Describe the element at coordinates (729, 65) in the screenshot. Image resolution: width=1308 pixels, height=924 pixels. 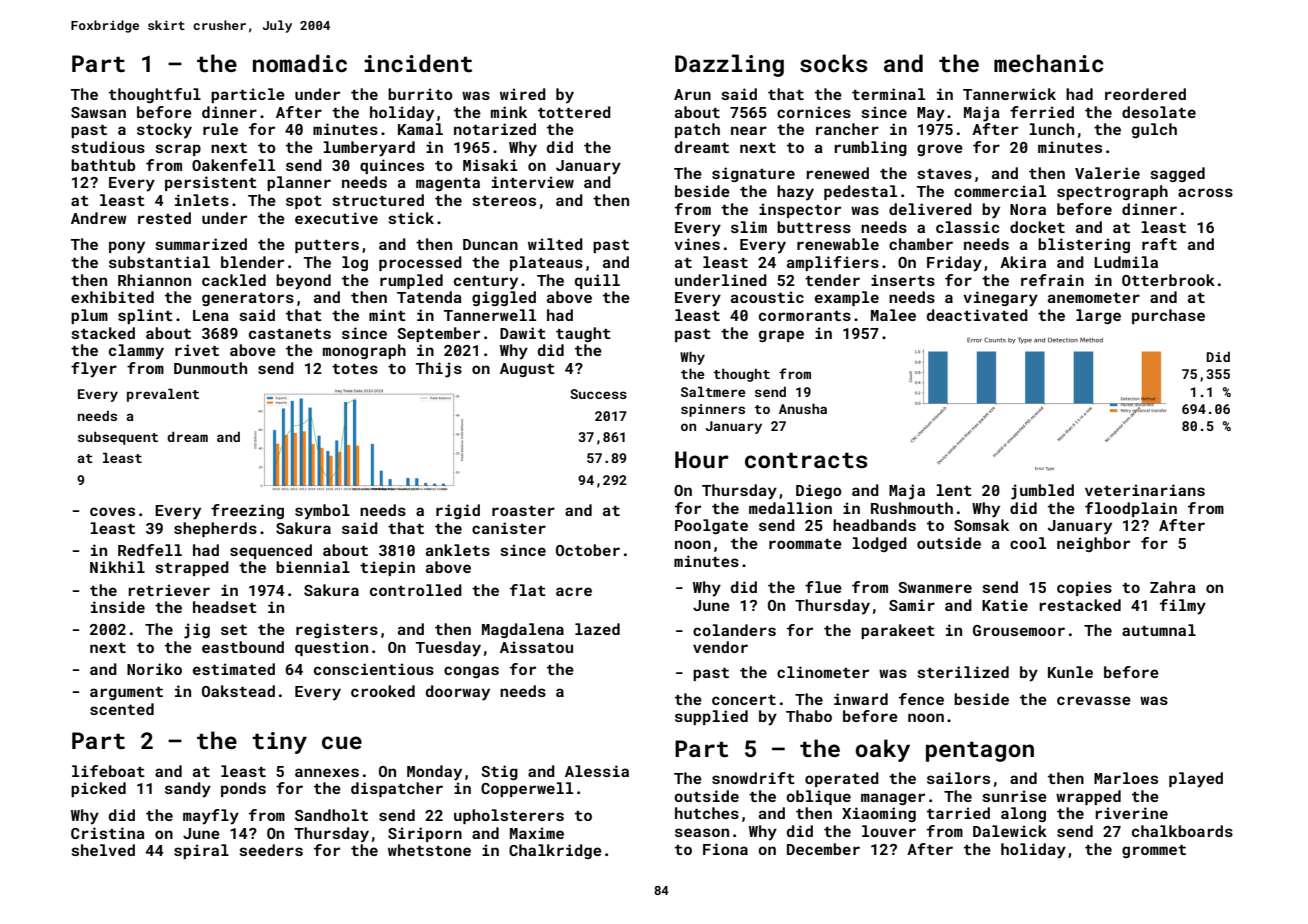
I see `Dazzling` at that location.
